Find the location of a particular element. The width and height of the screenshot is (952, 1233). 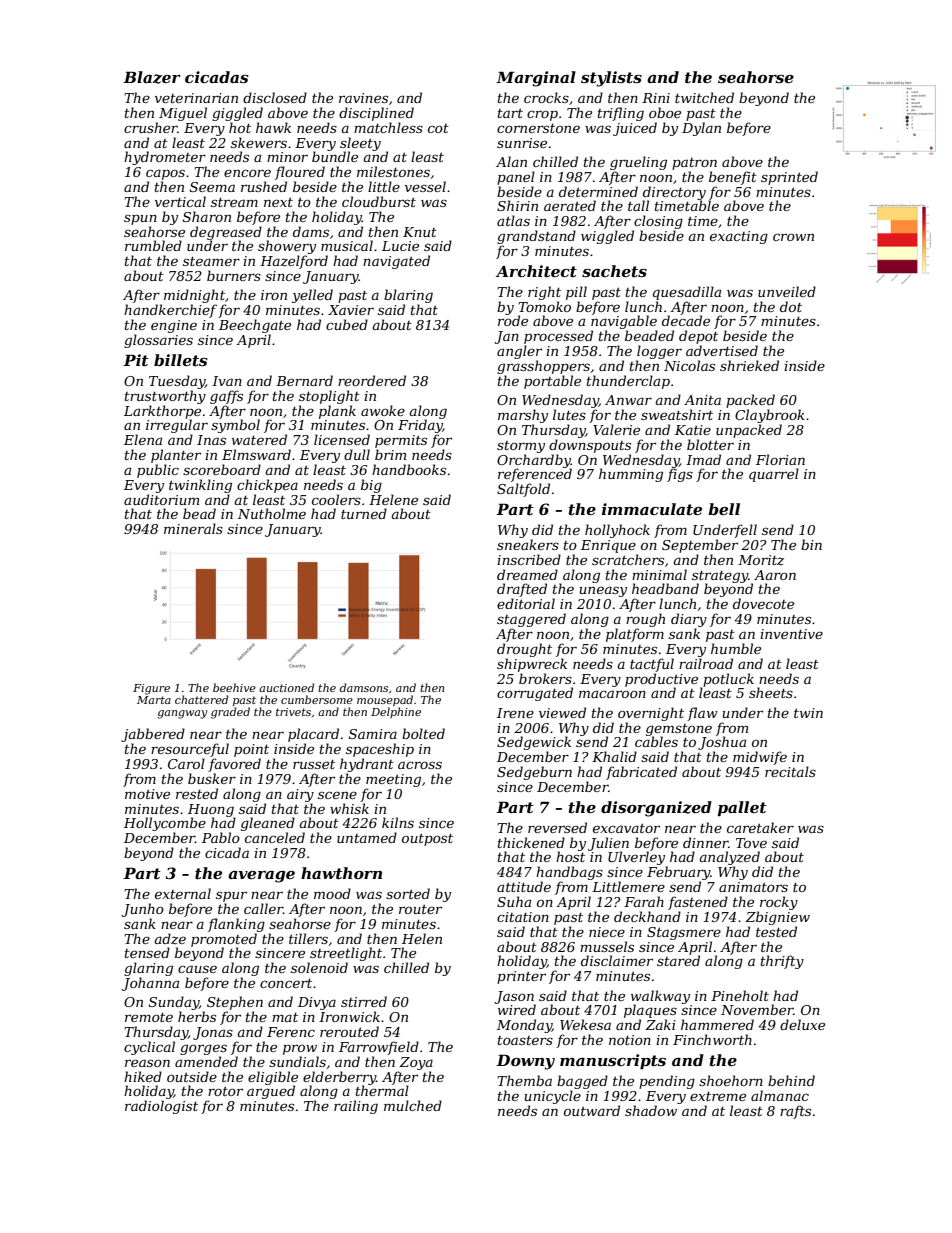

rumbled is located at coordinates (153, 245).
